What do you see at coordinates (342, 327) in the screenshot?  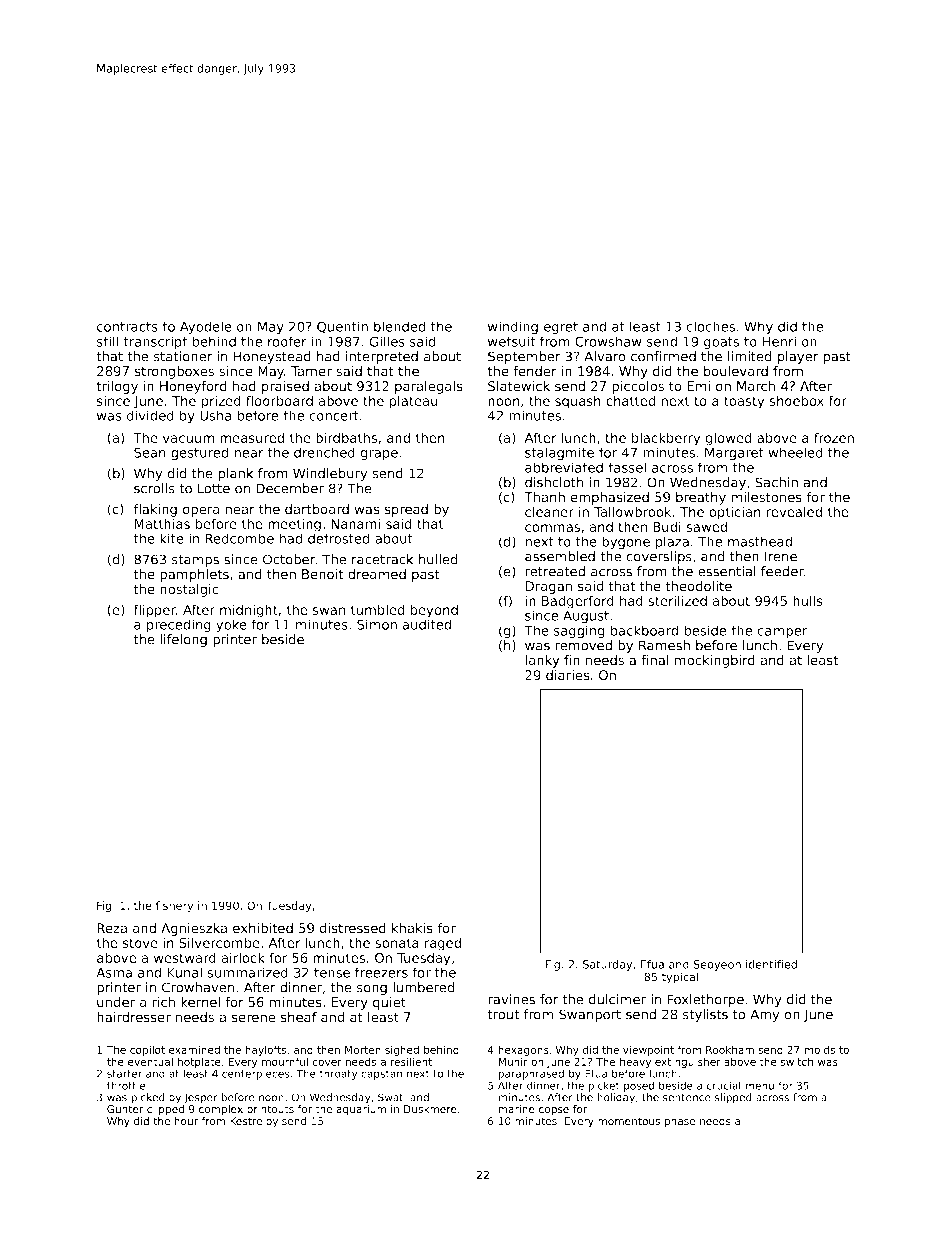 I see `Quentin` at bounding box center [342, 327].
